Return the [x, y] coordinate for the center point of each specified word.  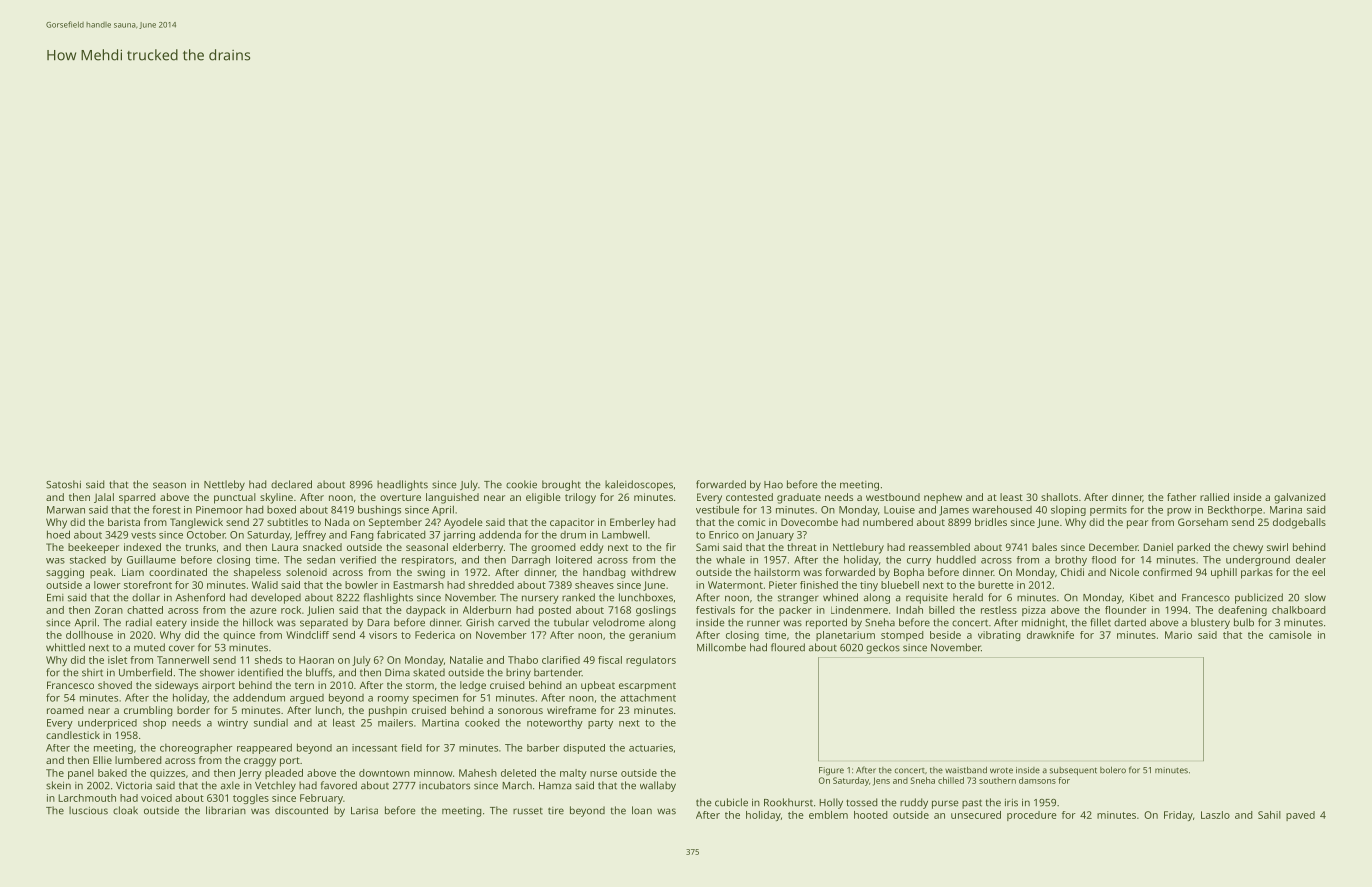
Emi [55, 598]
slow [1315, 597]
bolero [1113, 770]
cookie [521, 484]
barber [543, 748]
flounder [1126, 610]
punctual [235, 498]
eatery [171, 624]
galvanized [1300, 498]
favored [339, 785]
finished [819, 585]
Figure [831, 771]
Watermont [735, 585]
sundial [271, 723]
